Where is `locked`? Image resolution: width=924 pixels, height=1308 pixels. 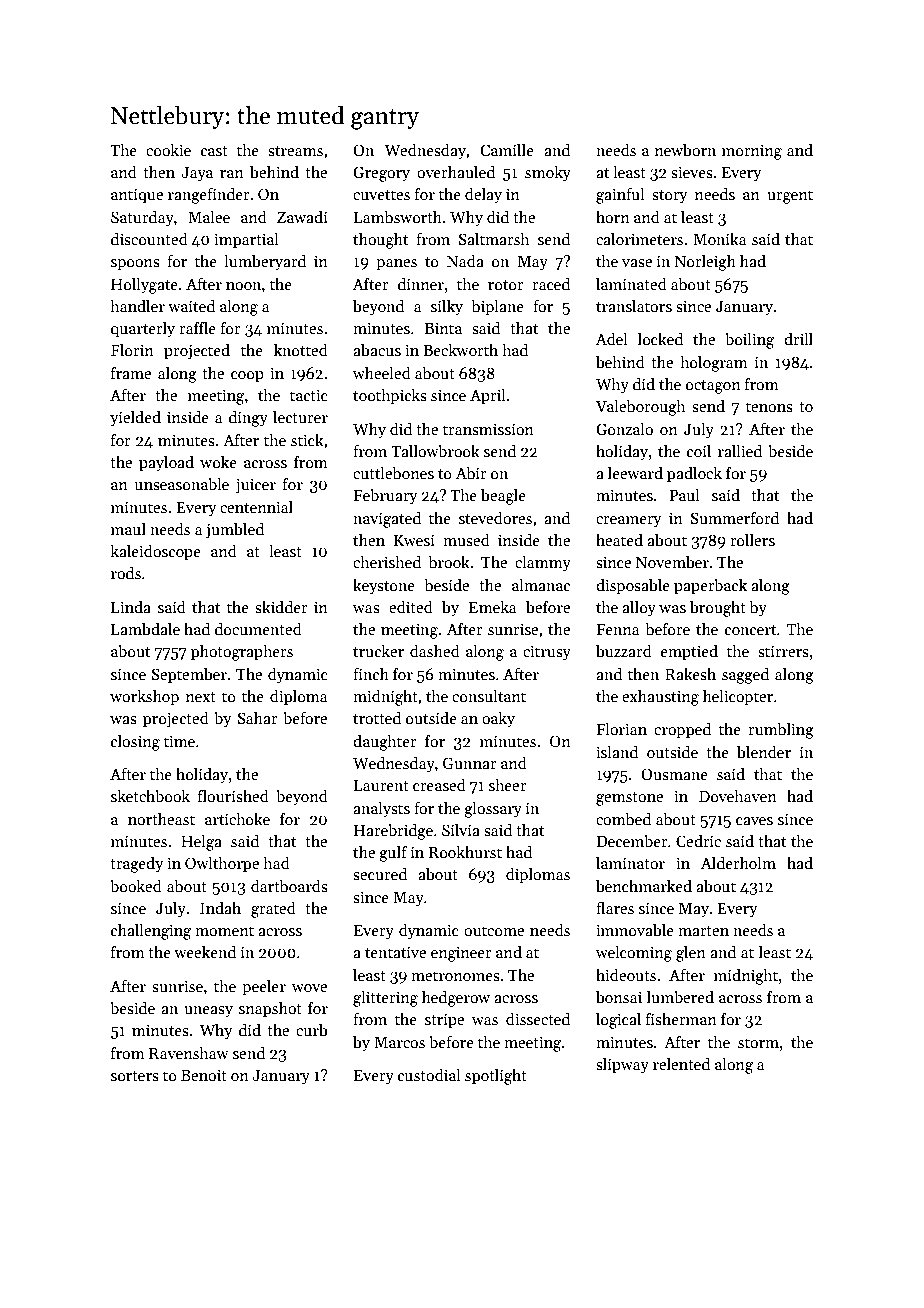
locked is located at coordinates (660, 339).
